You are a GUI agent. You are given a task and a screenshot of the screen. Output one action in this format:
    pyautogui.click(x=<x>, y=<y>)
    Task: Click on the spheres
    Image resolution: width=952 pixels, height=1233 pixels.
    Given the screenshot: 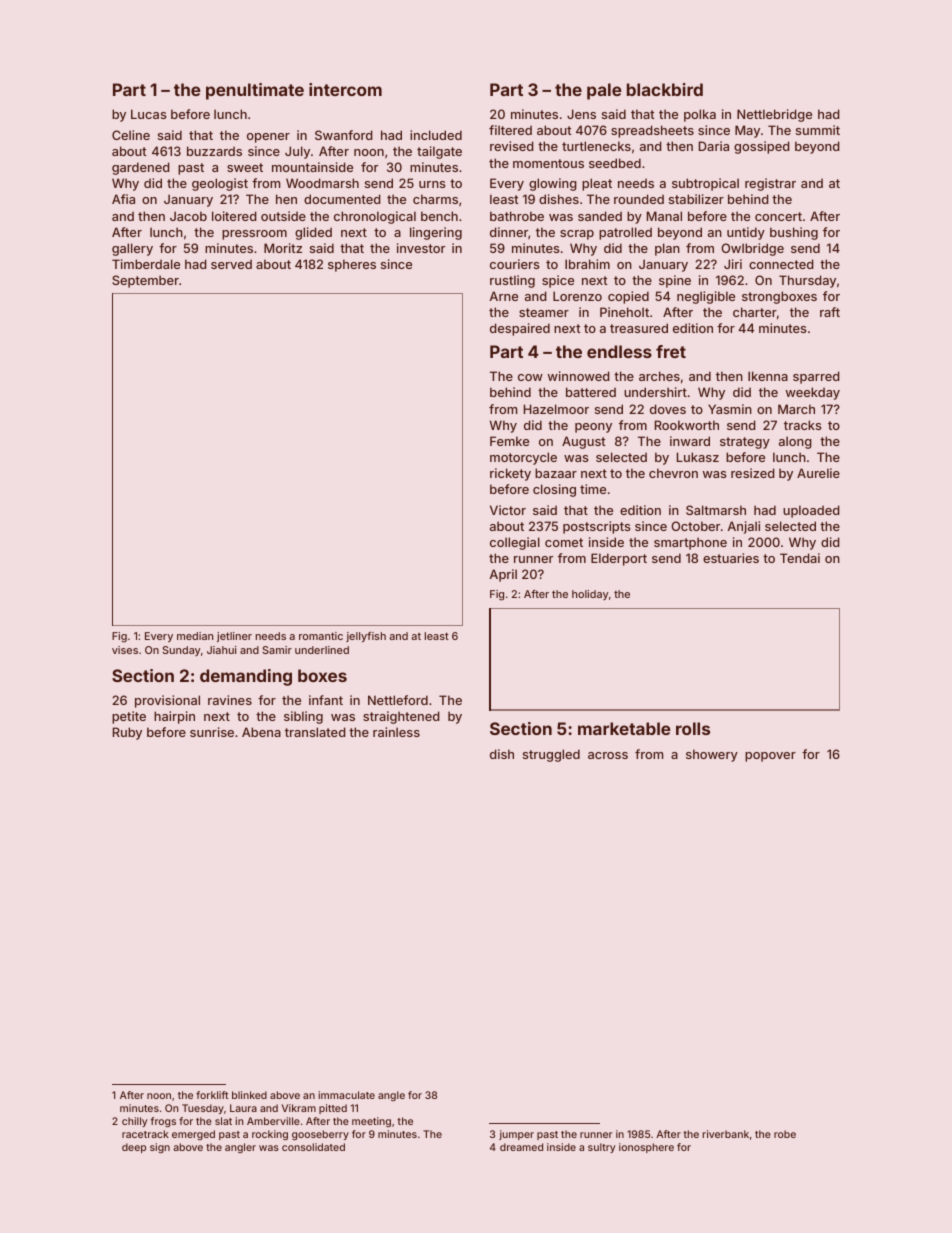 What is the action you would take?
    pyautogui.click(x=352, y=265)
